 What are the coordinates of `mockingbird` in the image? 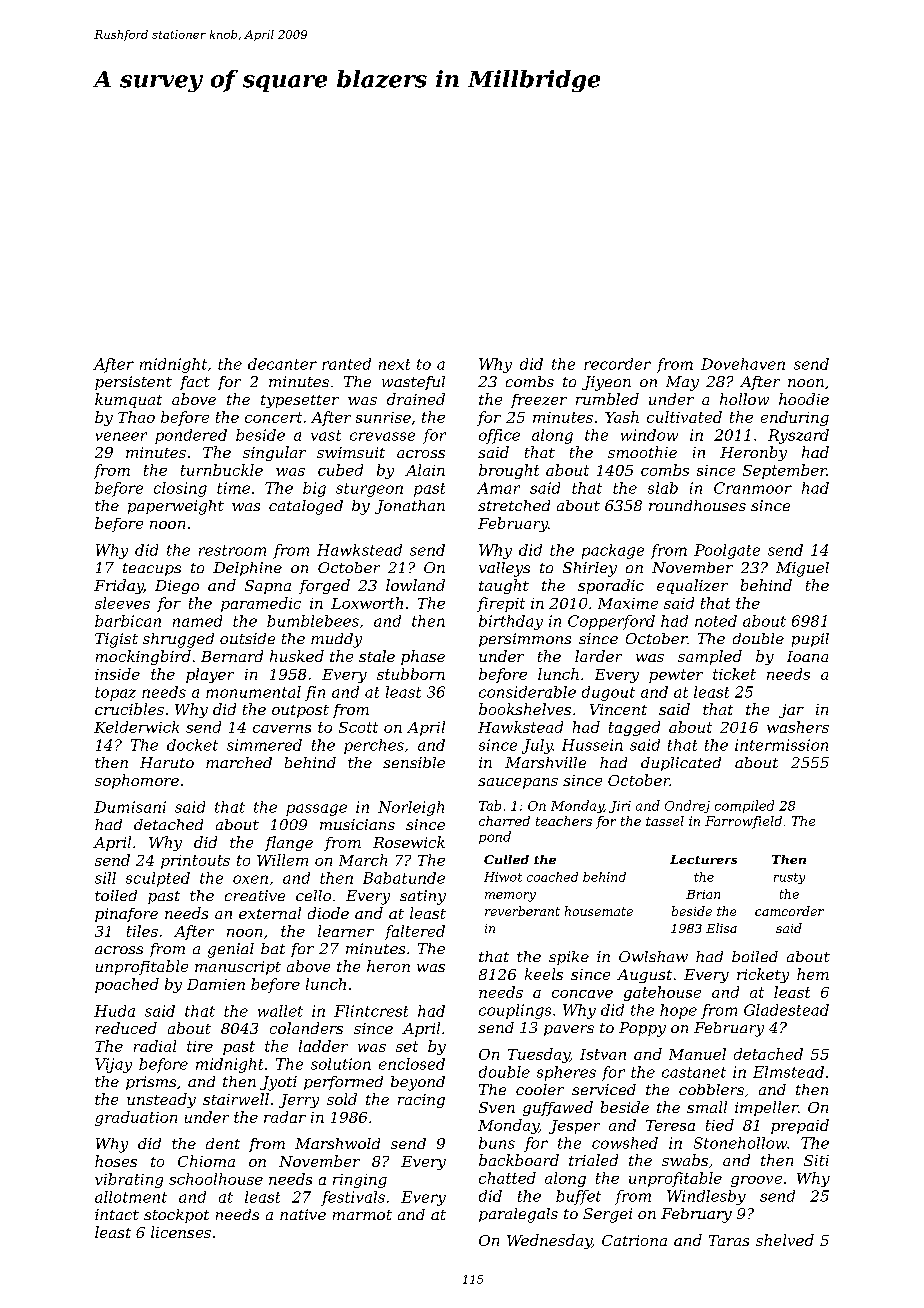 It's located at (143, 657).
